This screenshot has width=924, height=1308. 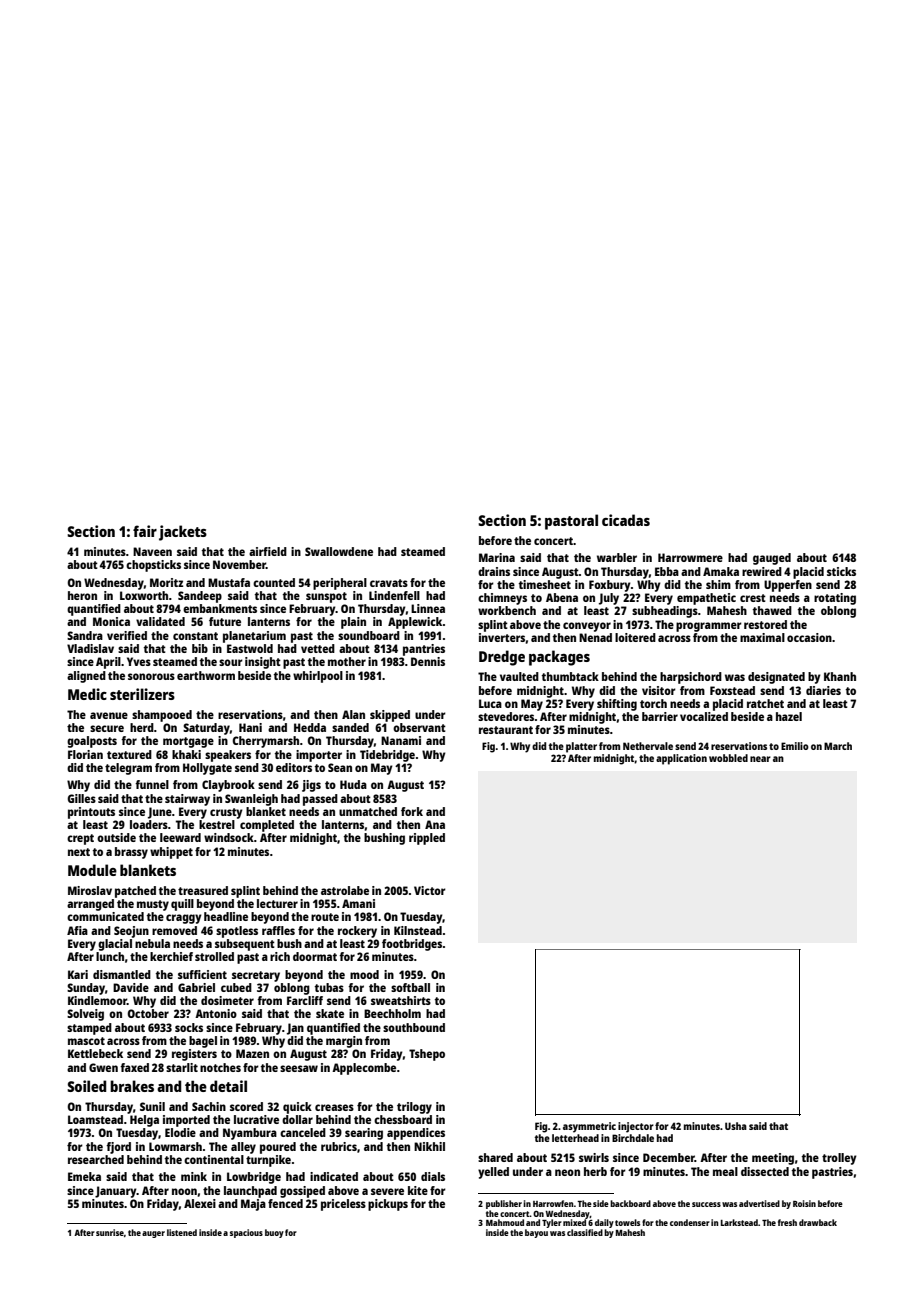 What do you see at coordinates (760, 759) in the screenshot?
I see `near` at bounding box center [760, 759].
